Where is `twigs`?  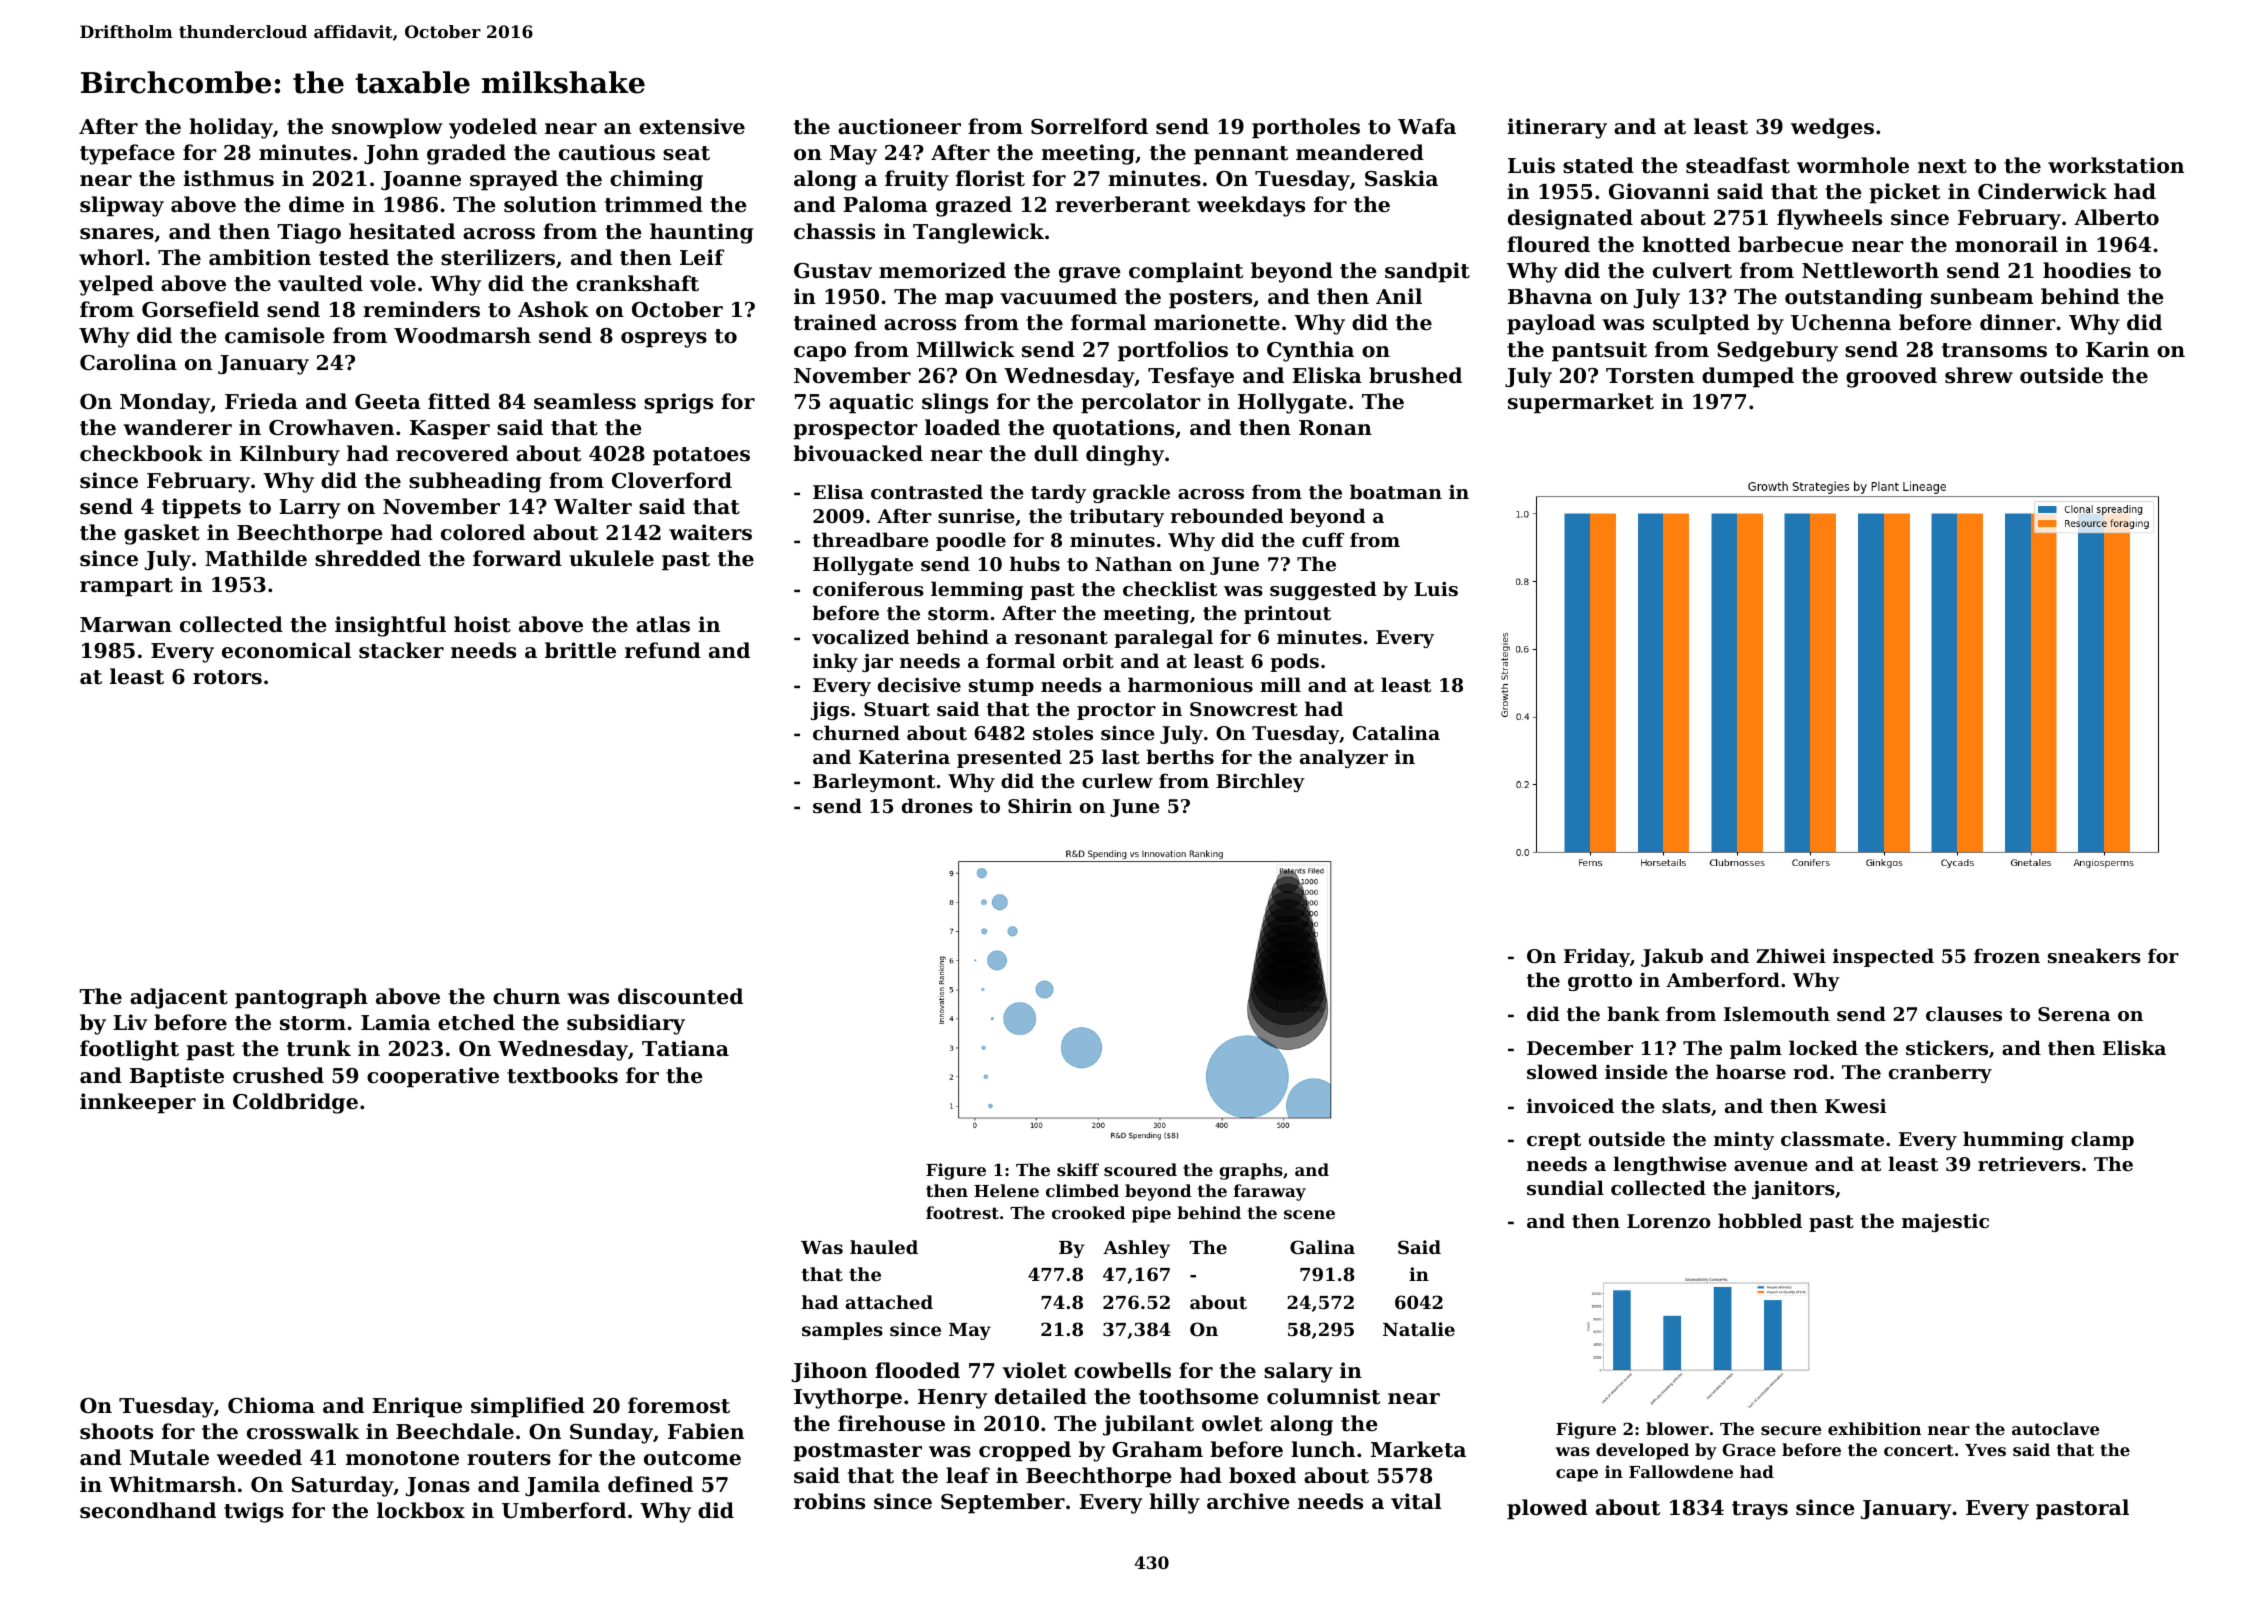 twigs is located at coordinates (254, 1512).
